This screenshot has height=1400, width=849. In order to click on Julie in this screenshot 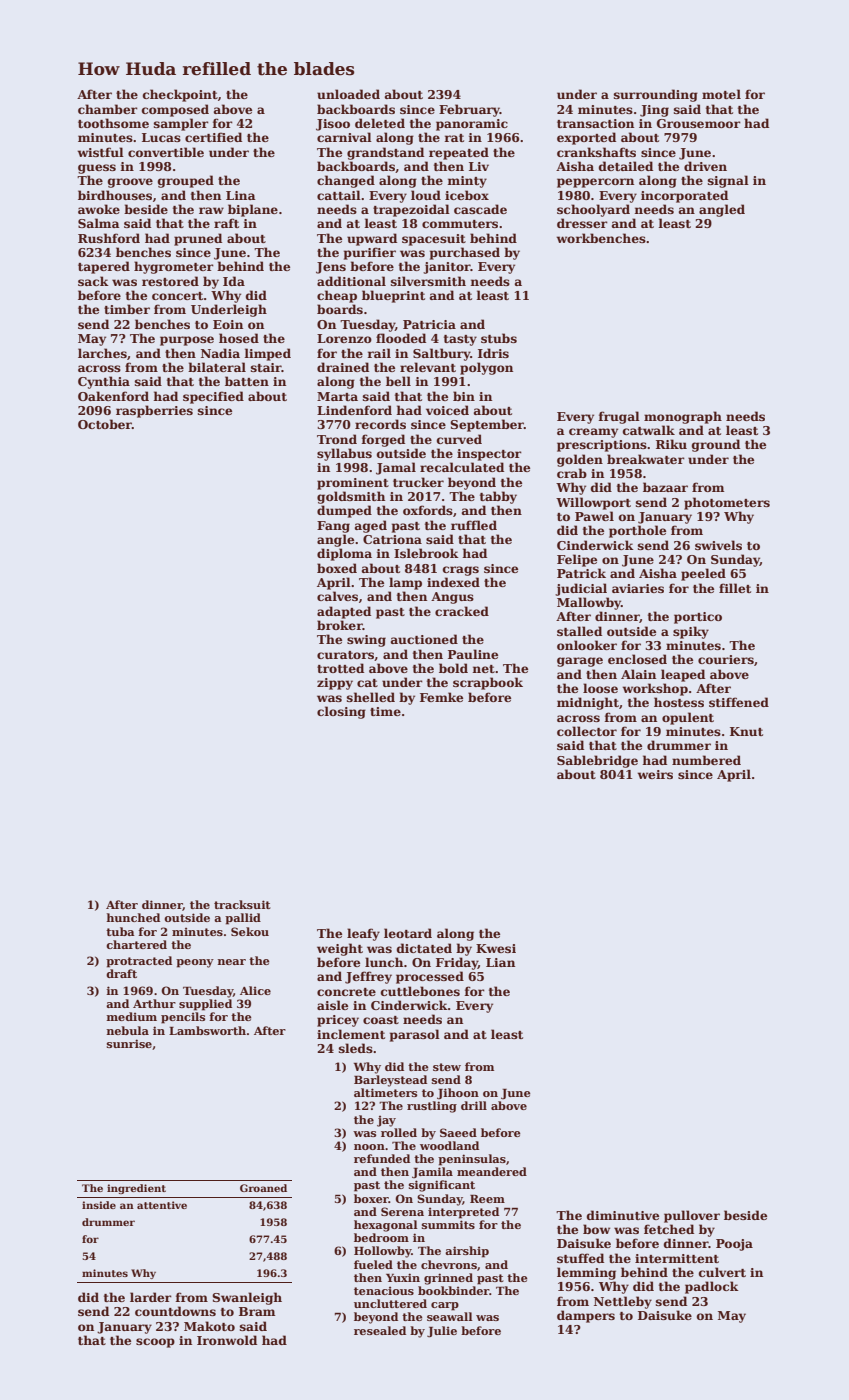, I will do `click(442, 1332)`.
